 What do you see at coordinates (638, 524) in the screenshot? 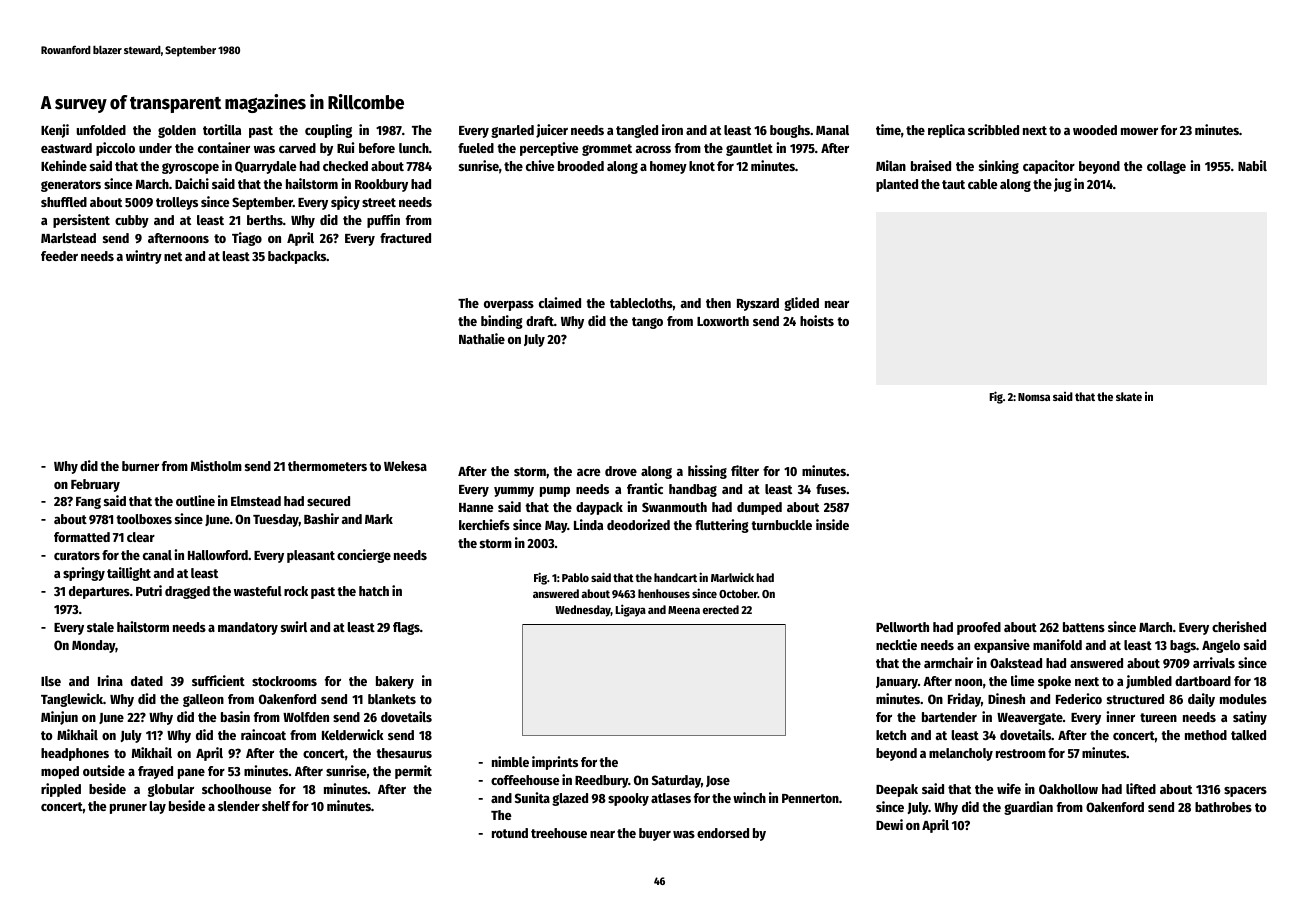
I see `deodorized` at bounding box center [638, 524].
